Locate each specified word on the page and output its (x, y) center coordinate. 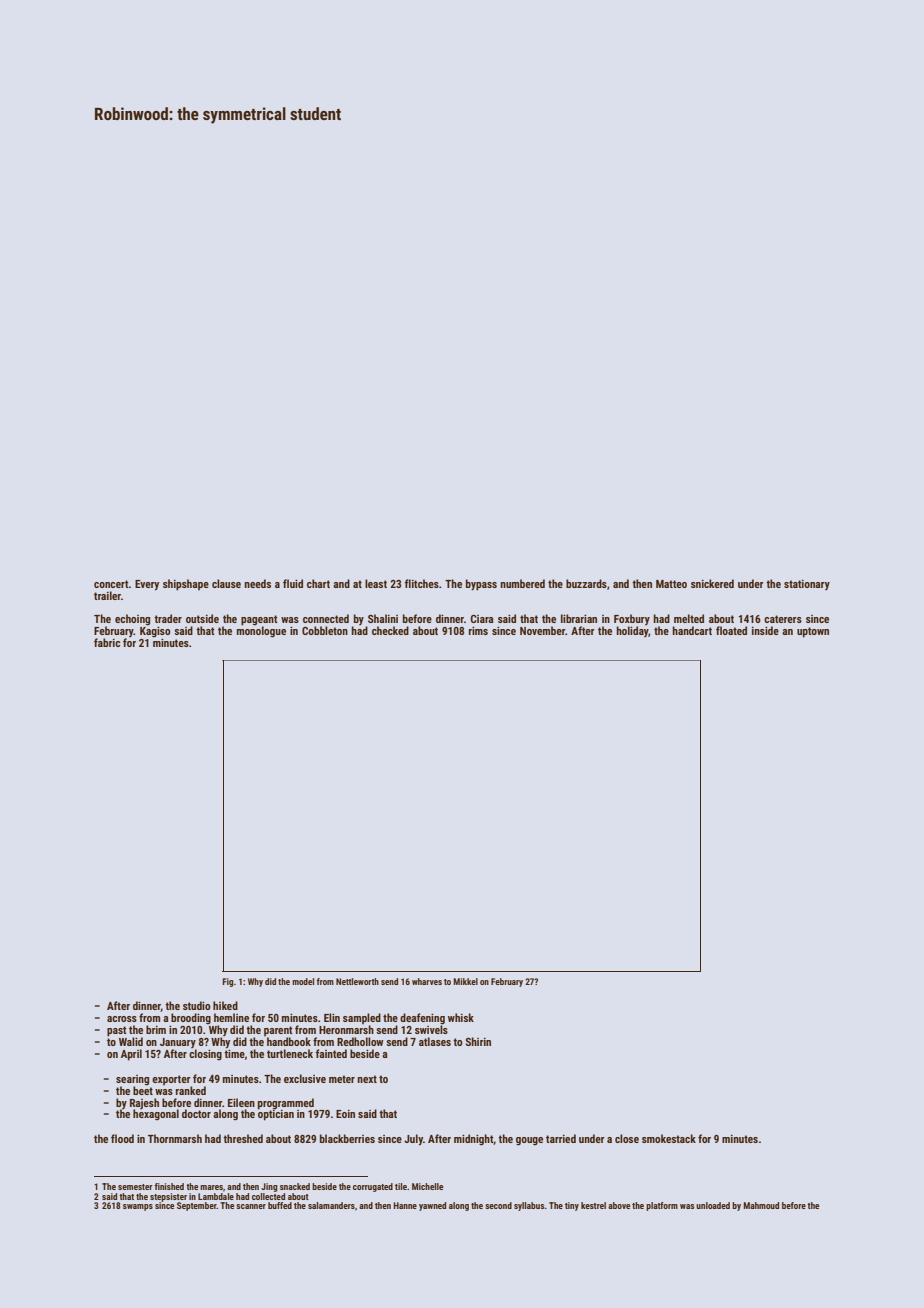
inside (765, 630)
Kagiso (155, 631)
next (367, 1079)
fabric (107, 642)
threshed (243, 1138)
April (131, 1055)
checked (390, 630)
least (376, 583)
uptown (813, 632)
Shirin (478, 1041)
